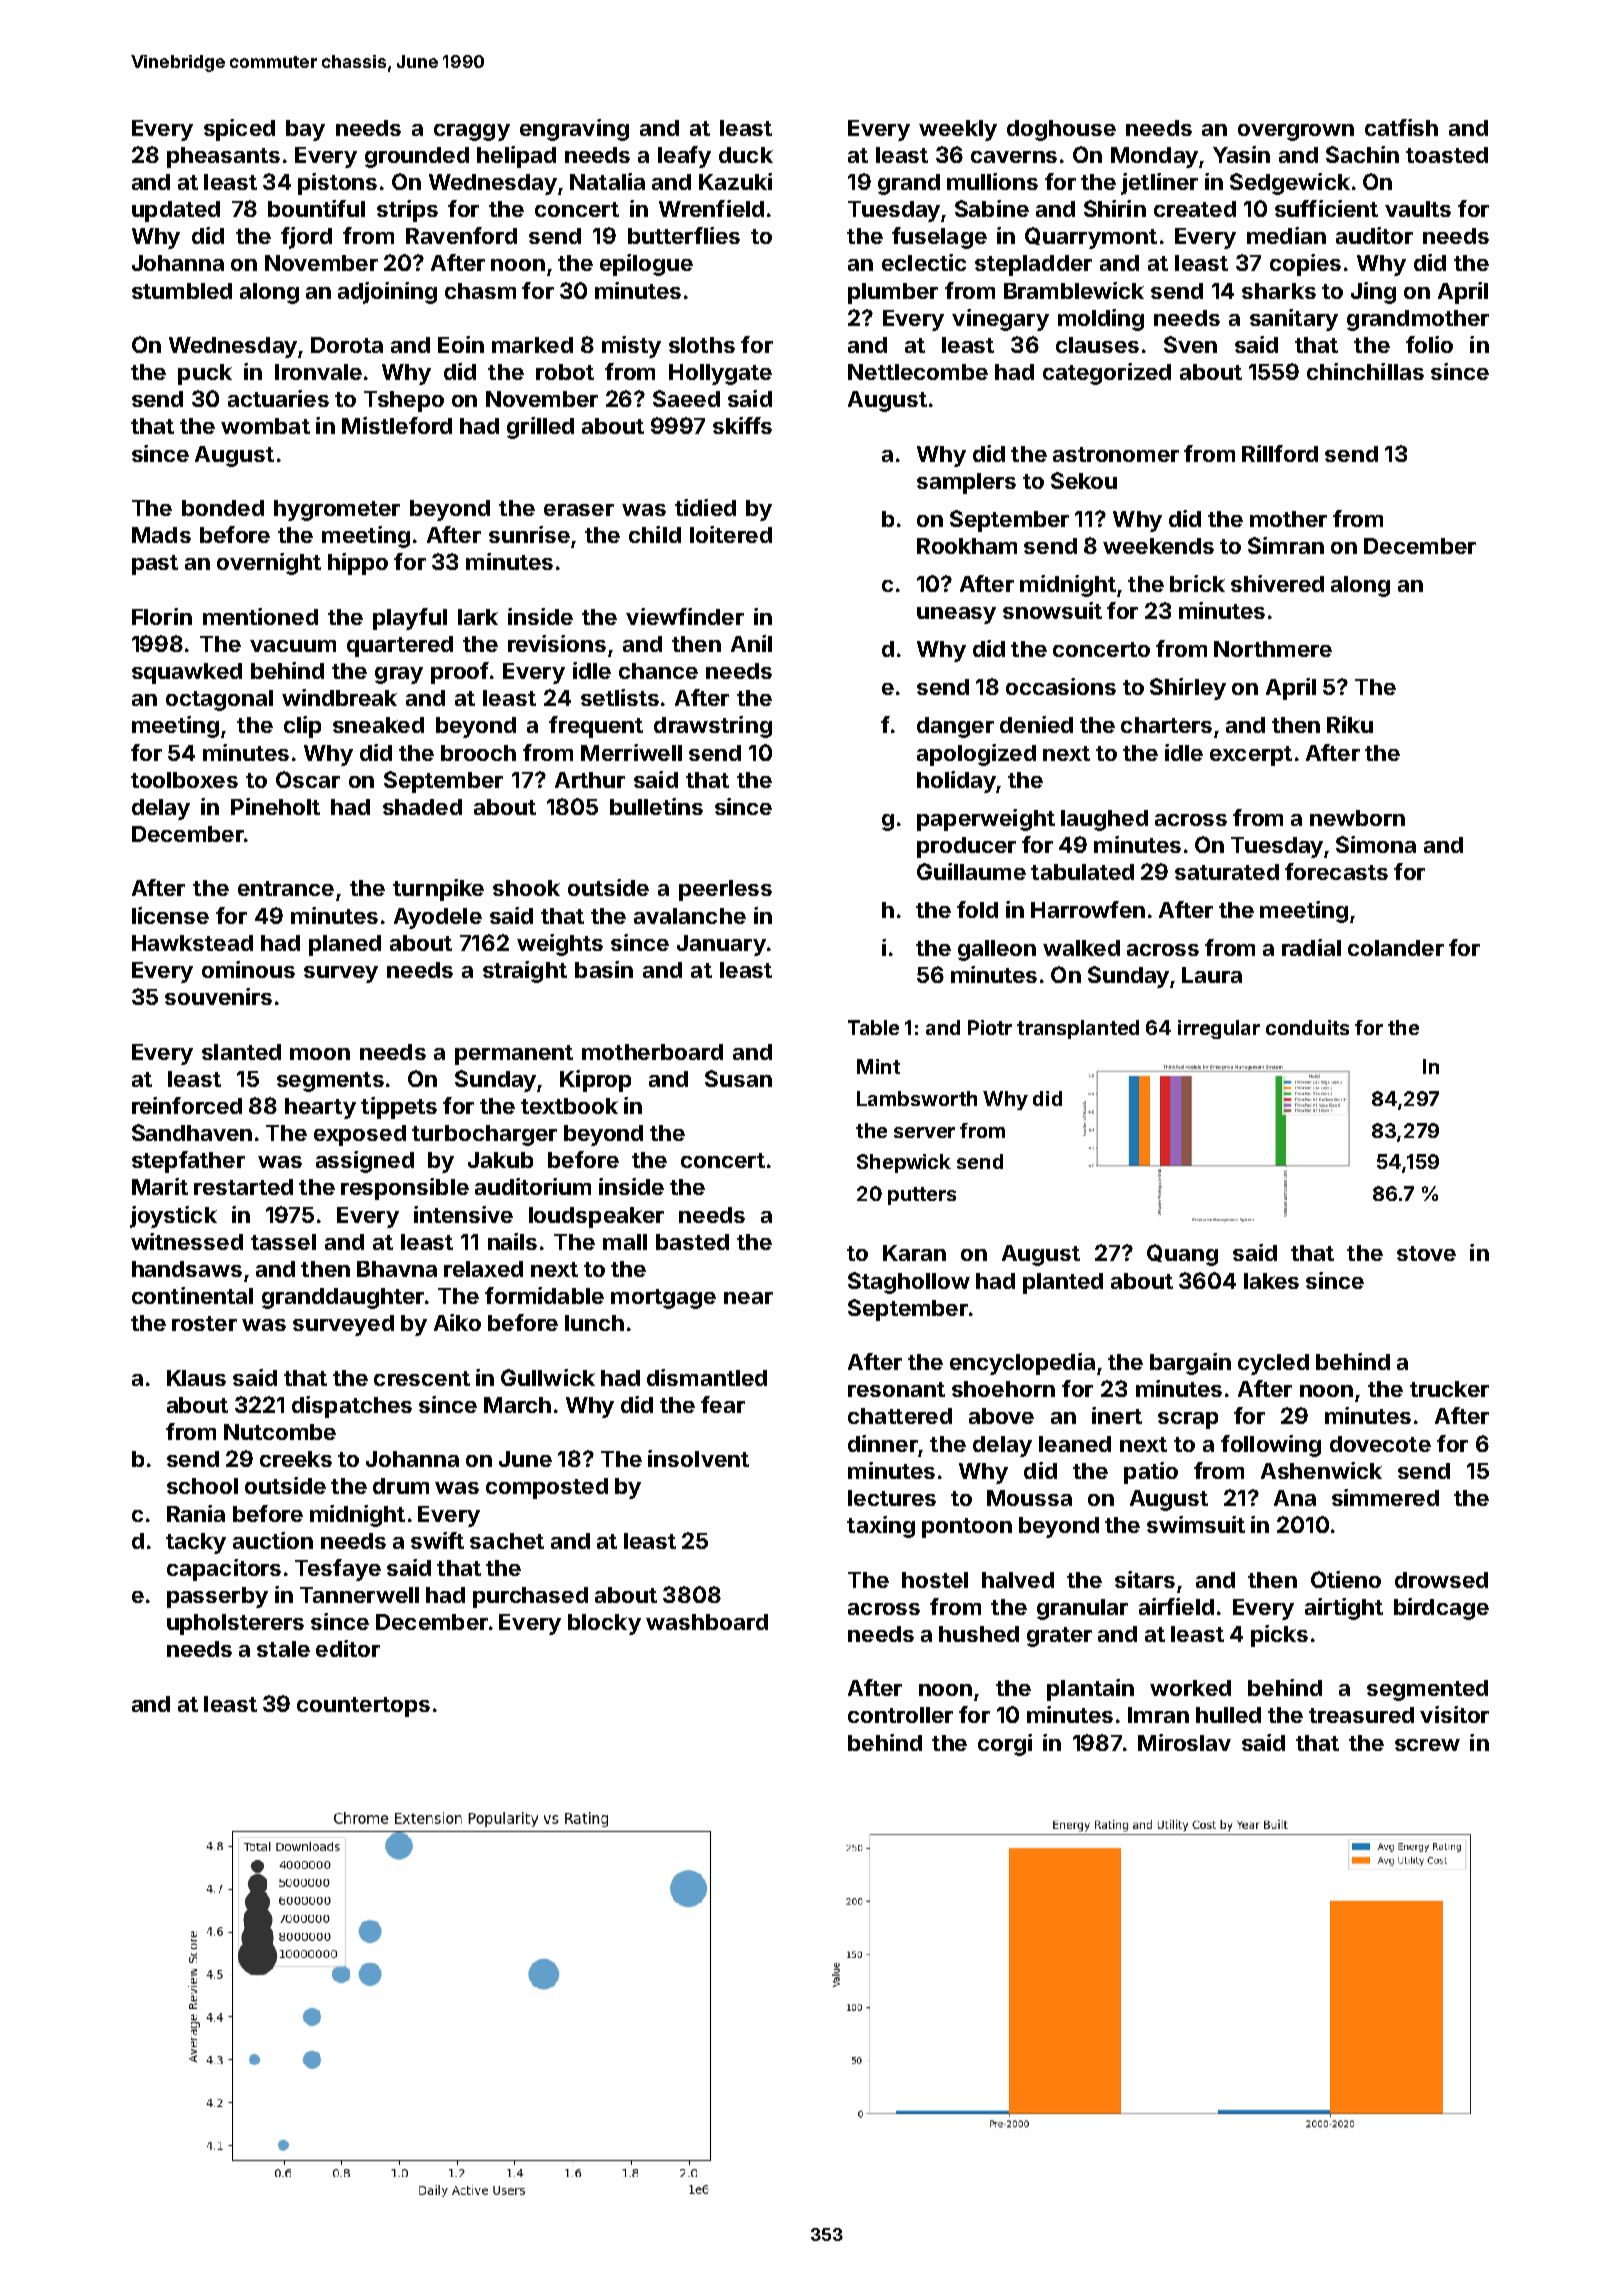 The image size is (1620, 2292). Describe the element at coordinates (182, 291) in the screenshot. I see `stumbled` at that location.
